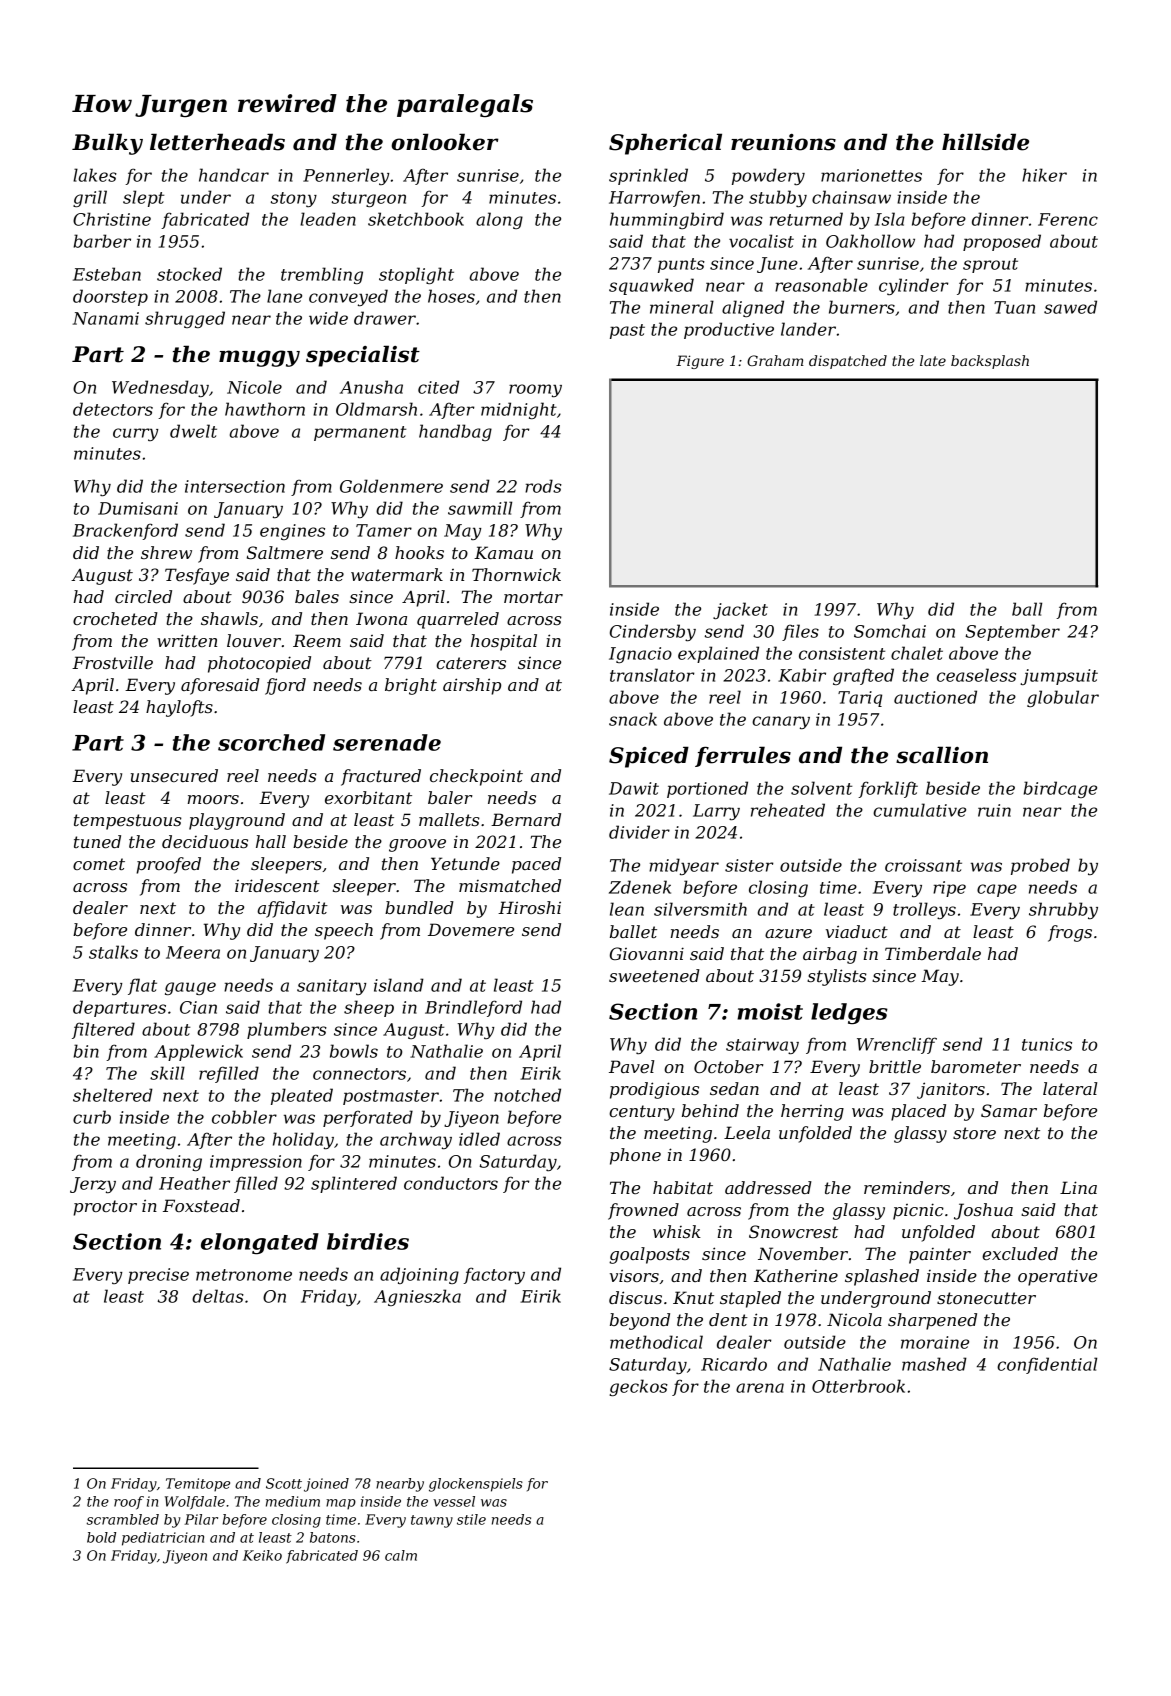 The height and width of the screenshot is (1696, 1171). Describe the element at coordinates (473, 1008) in the screenshot. I see `Brindleford` at that location.
